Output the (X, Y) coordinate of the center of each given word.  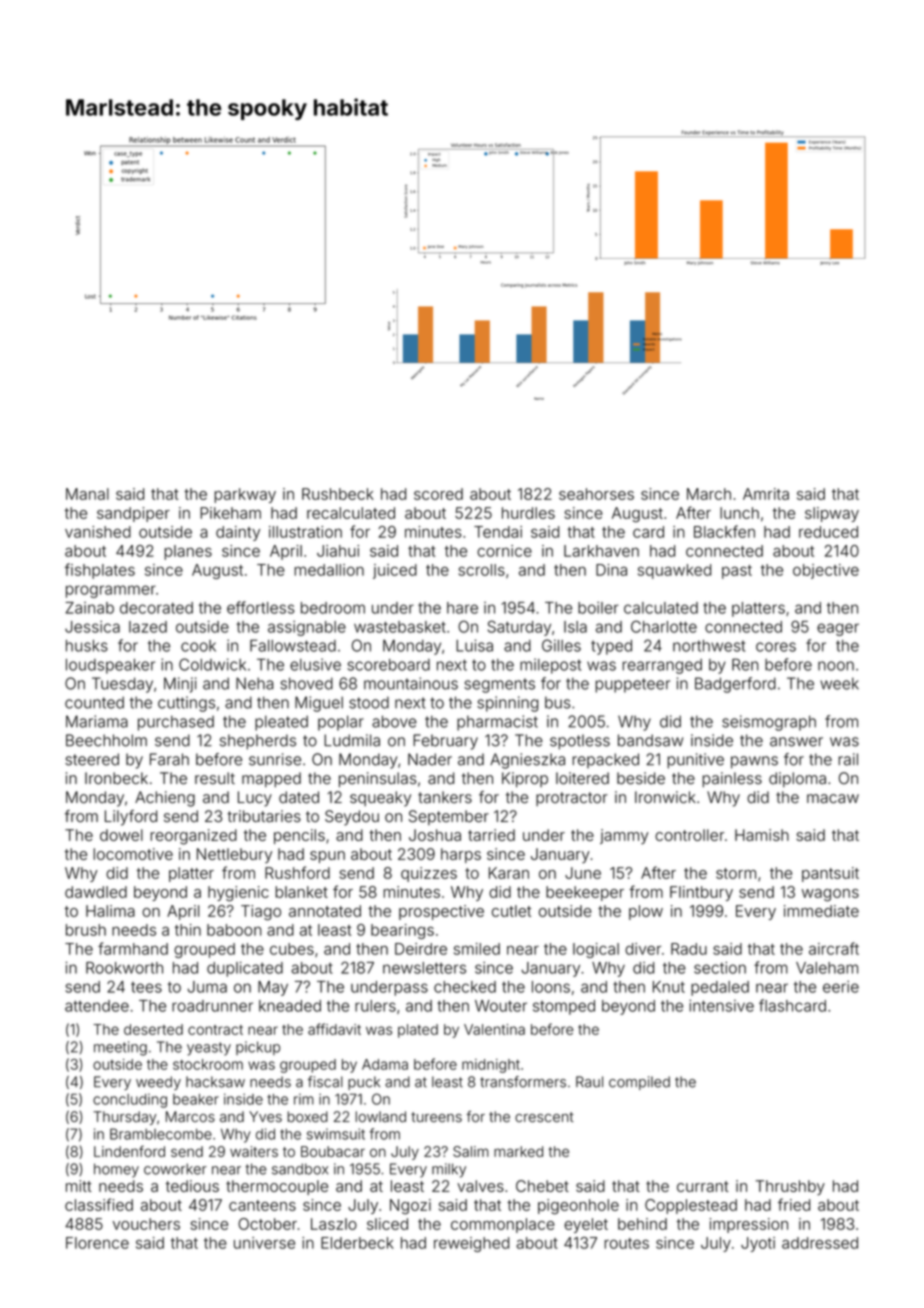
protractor (572, 799)
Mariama (97, 721)
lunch (739, 513)
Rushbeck (338, 494)
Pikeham (230, 513)
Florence (97, 1243)
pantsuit (830, 874)
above (394, 721)
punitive (695, 761)
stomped (564, 1007)
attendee (97, 1006)
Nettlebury (234, 855)
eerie (841, 987)
